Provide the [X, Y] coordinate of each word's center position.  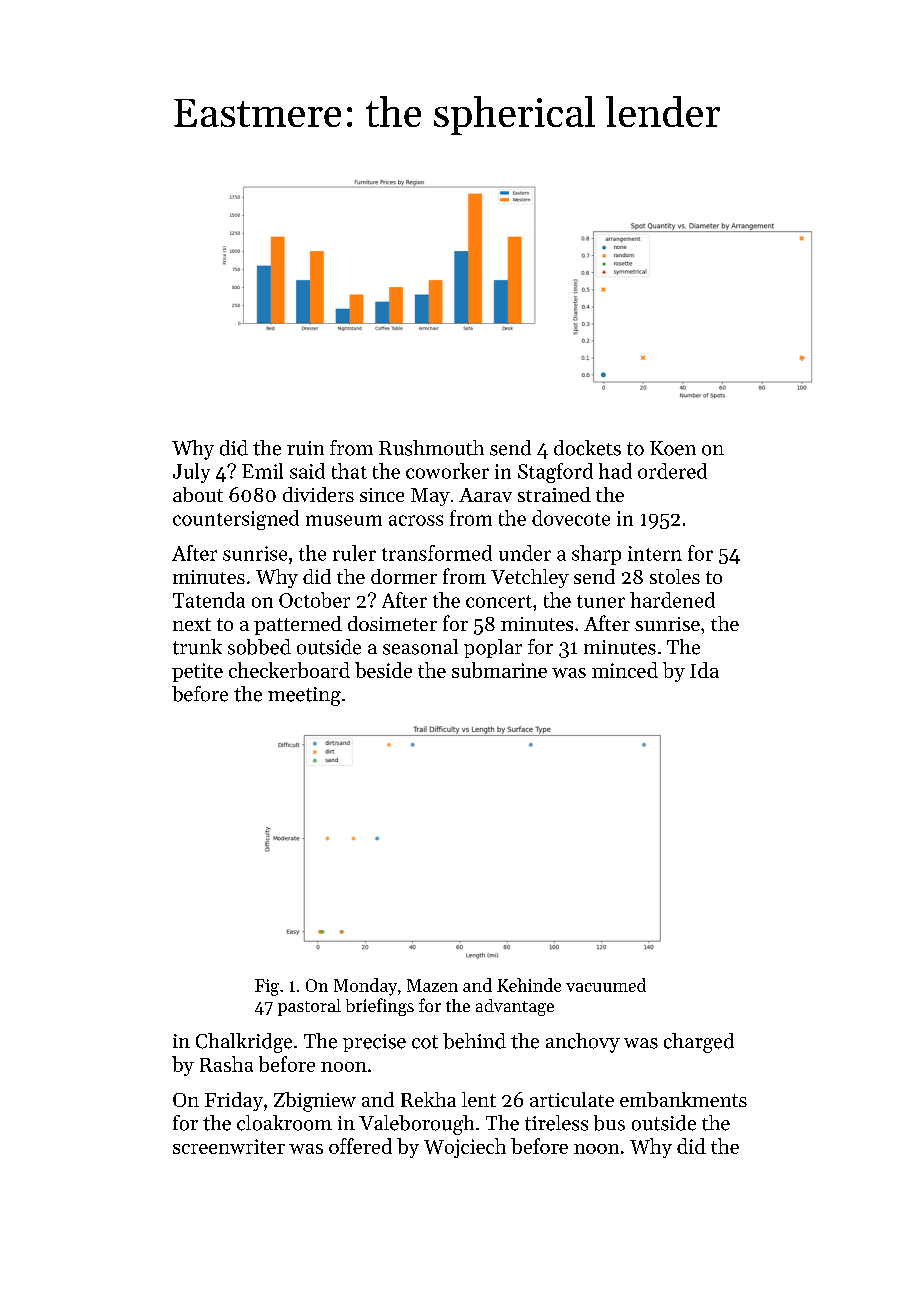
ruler [354, 553]
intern [655, 553]
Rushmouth [431, 448]
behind [474, 1041]
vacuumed [606, 985]
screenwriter [229, 1146]
